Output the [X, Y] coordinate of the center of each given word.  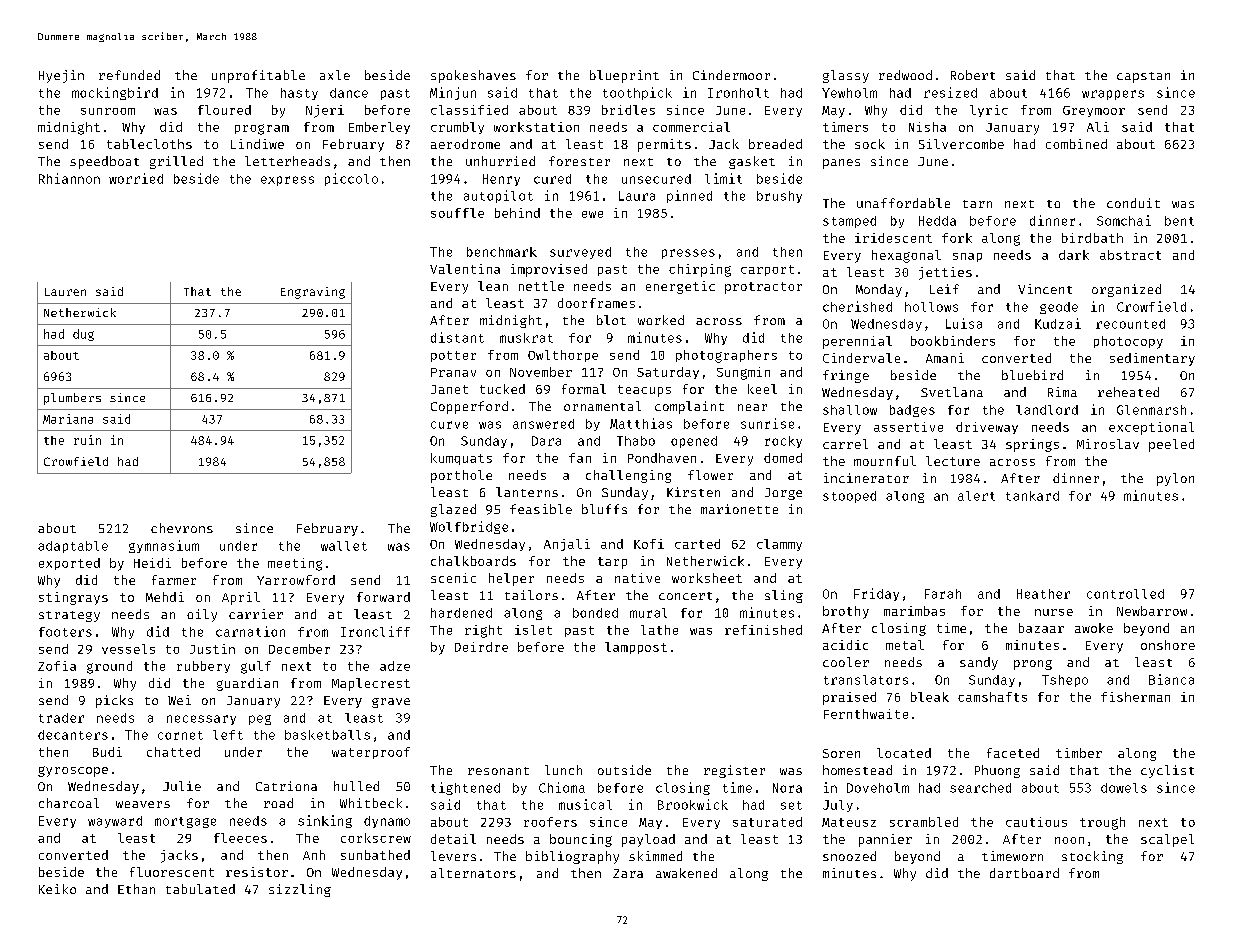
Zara [628, 873]
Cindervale [861, 358]
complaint [689, 407]
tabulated [200, 889]
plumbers [72, 399]
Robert [973, 75]
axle [335, 75]
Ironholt [738, 93]
